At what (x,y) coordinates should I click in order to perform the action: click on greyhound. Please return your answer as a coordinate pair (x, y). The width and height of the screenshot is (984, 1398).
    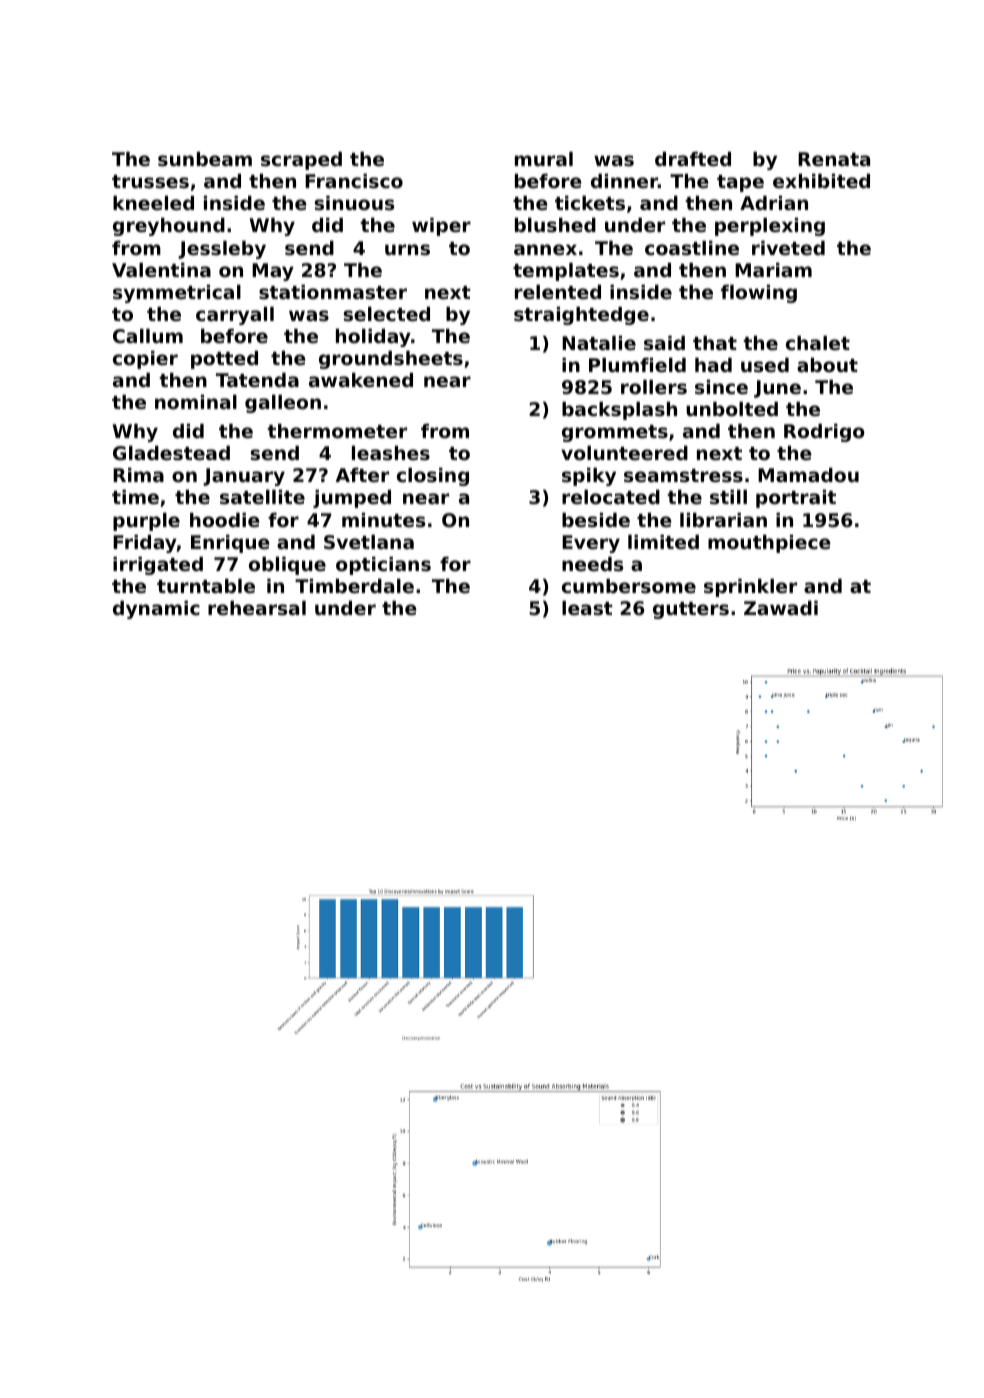
    Looking at the image, I should click on (169, 227).
